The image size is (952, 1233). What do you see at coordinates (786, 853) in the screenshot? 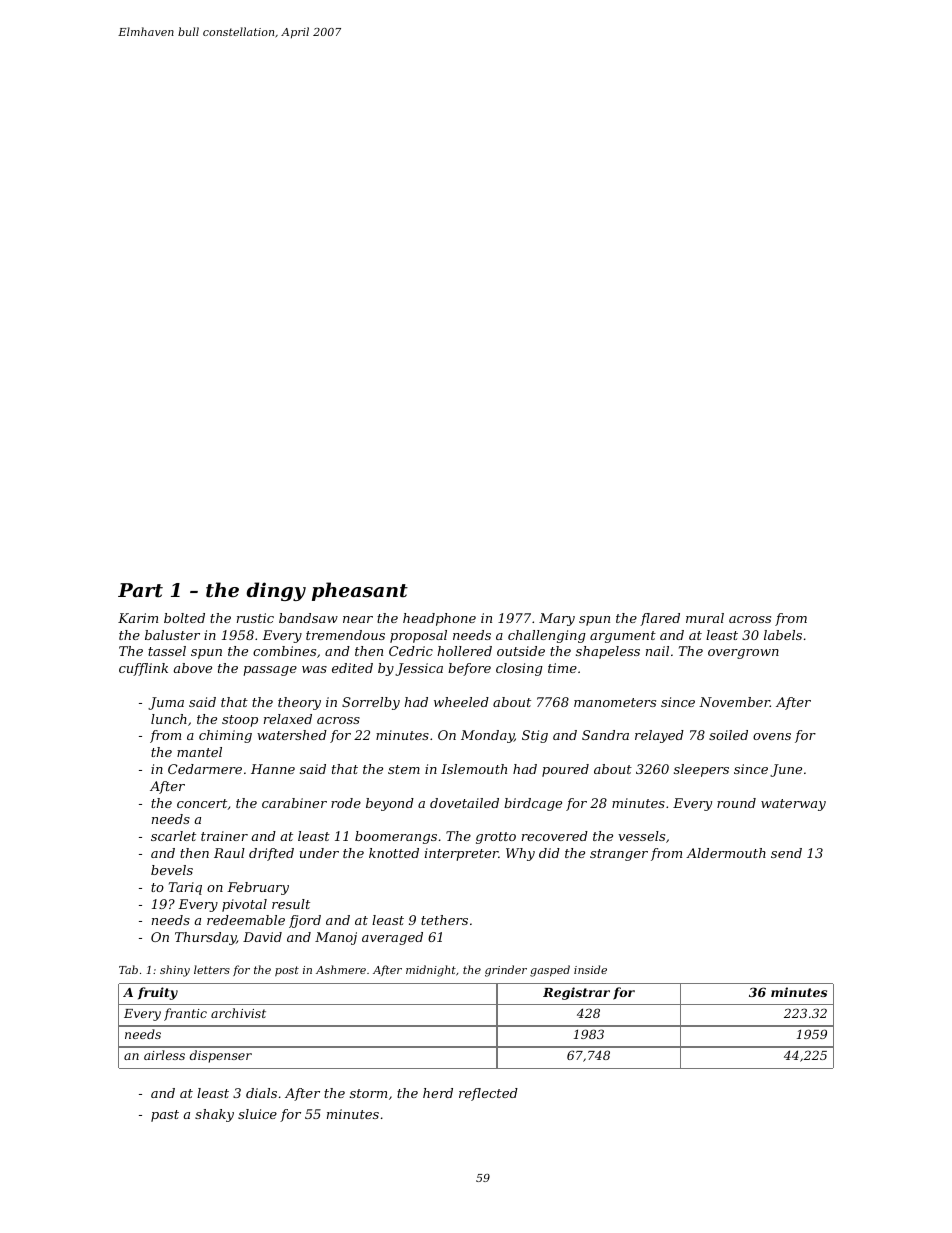
I see `send` at bounding box center [786, 853].
